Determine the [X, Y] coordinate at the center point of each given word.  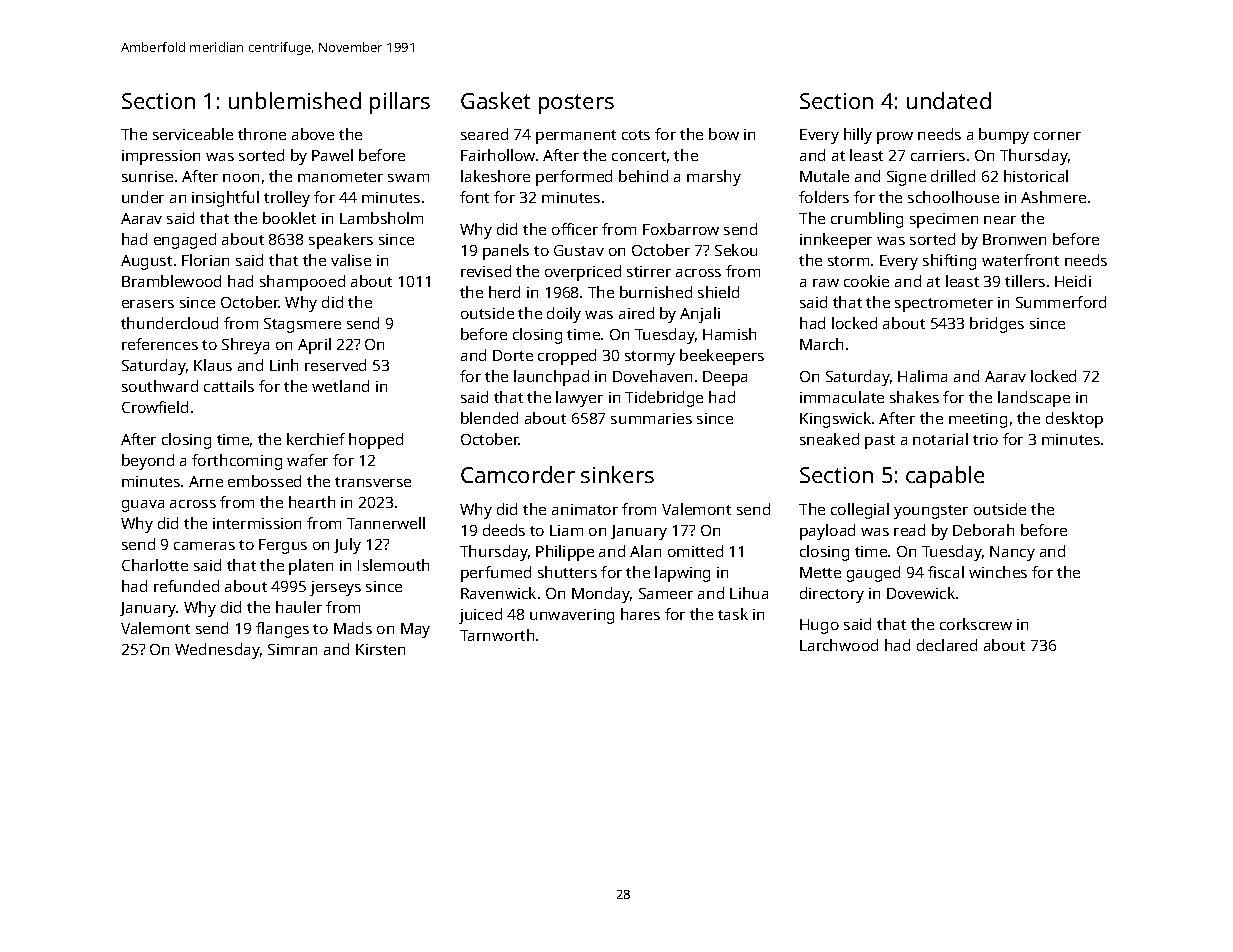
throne [262, 134]
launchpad [551, 378]
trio [985, 439]
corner [1057, 136]
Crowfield [155, 407]
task [733, 614]
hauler [299, 607]
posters [576, 104]
